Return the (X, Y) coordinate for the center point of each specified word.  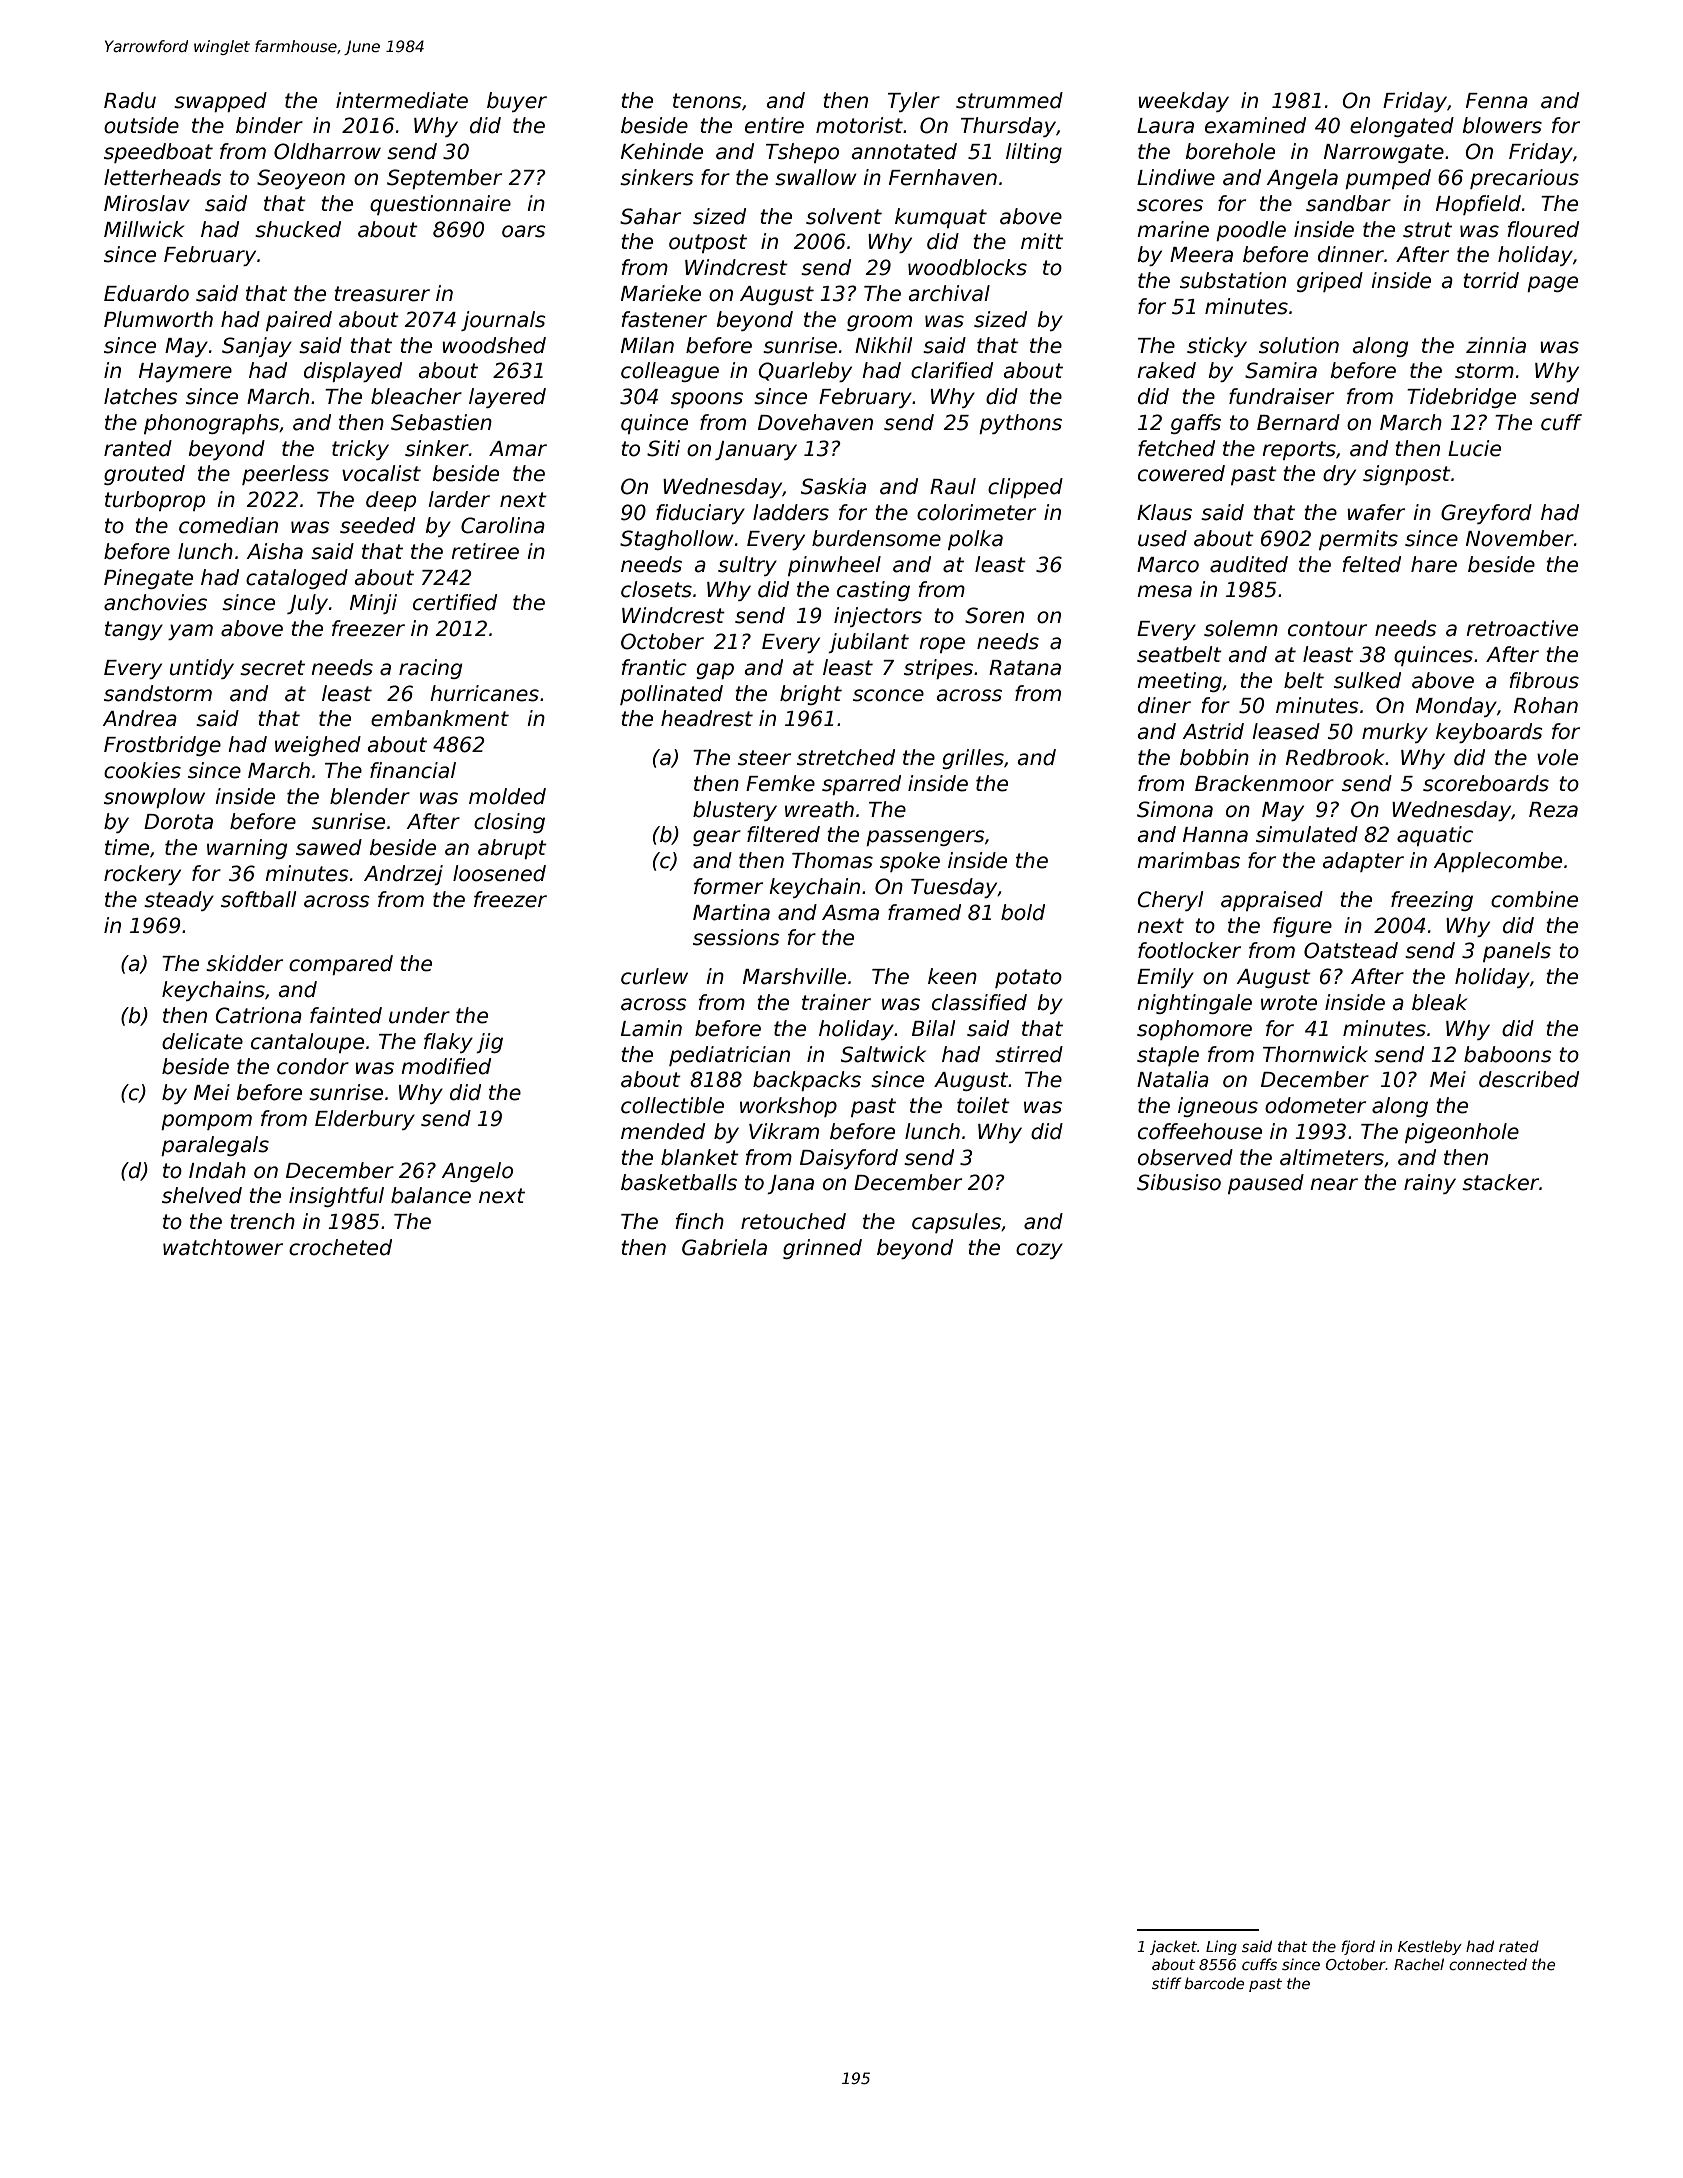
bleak (1439, 1002)
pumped (1388, 179)
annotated (904, 151)
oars (523, 231)
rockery (142, 875)
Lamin (651, 1028)
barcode (1214, 1983)
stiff (1167, 1983)
